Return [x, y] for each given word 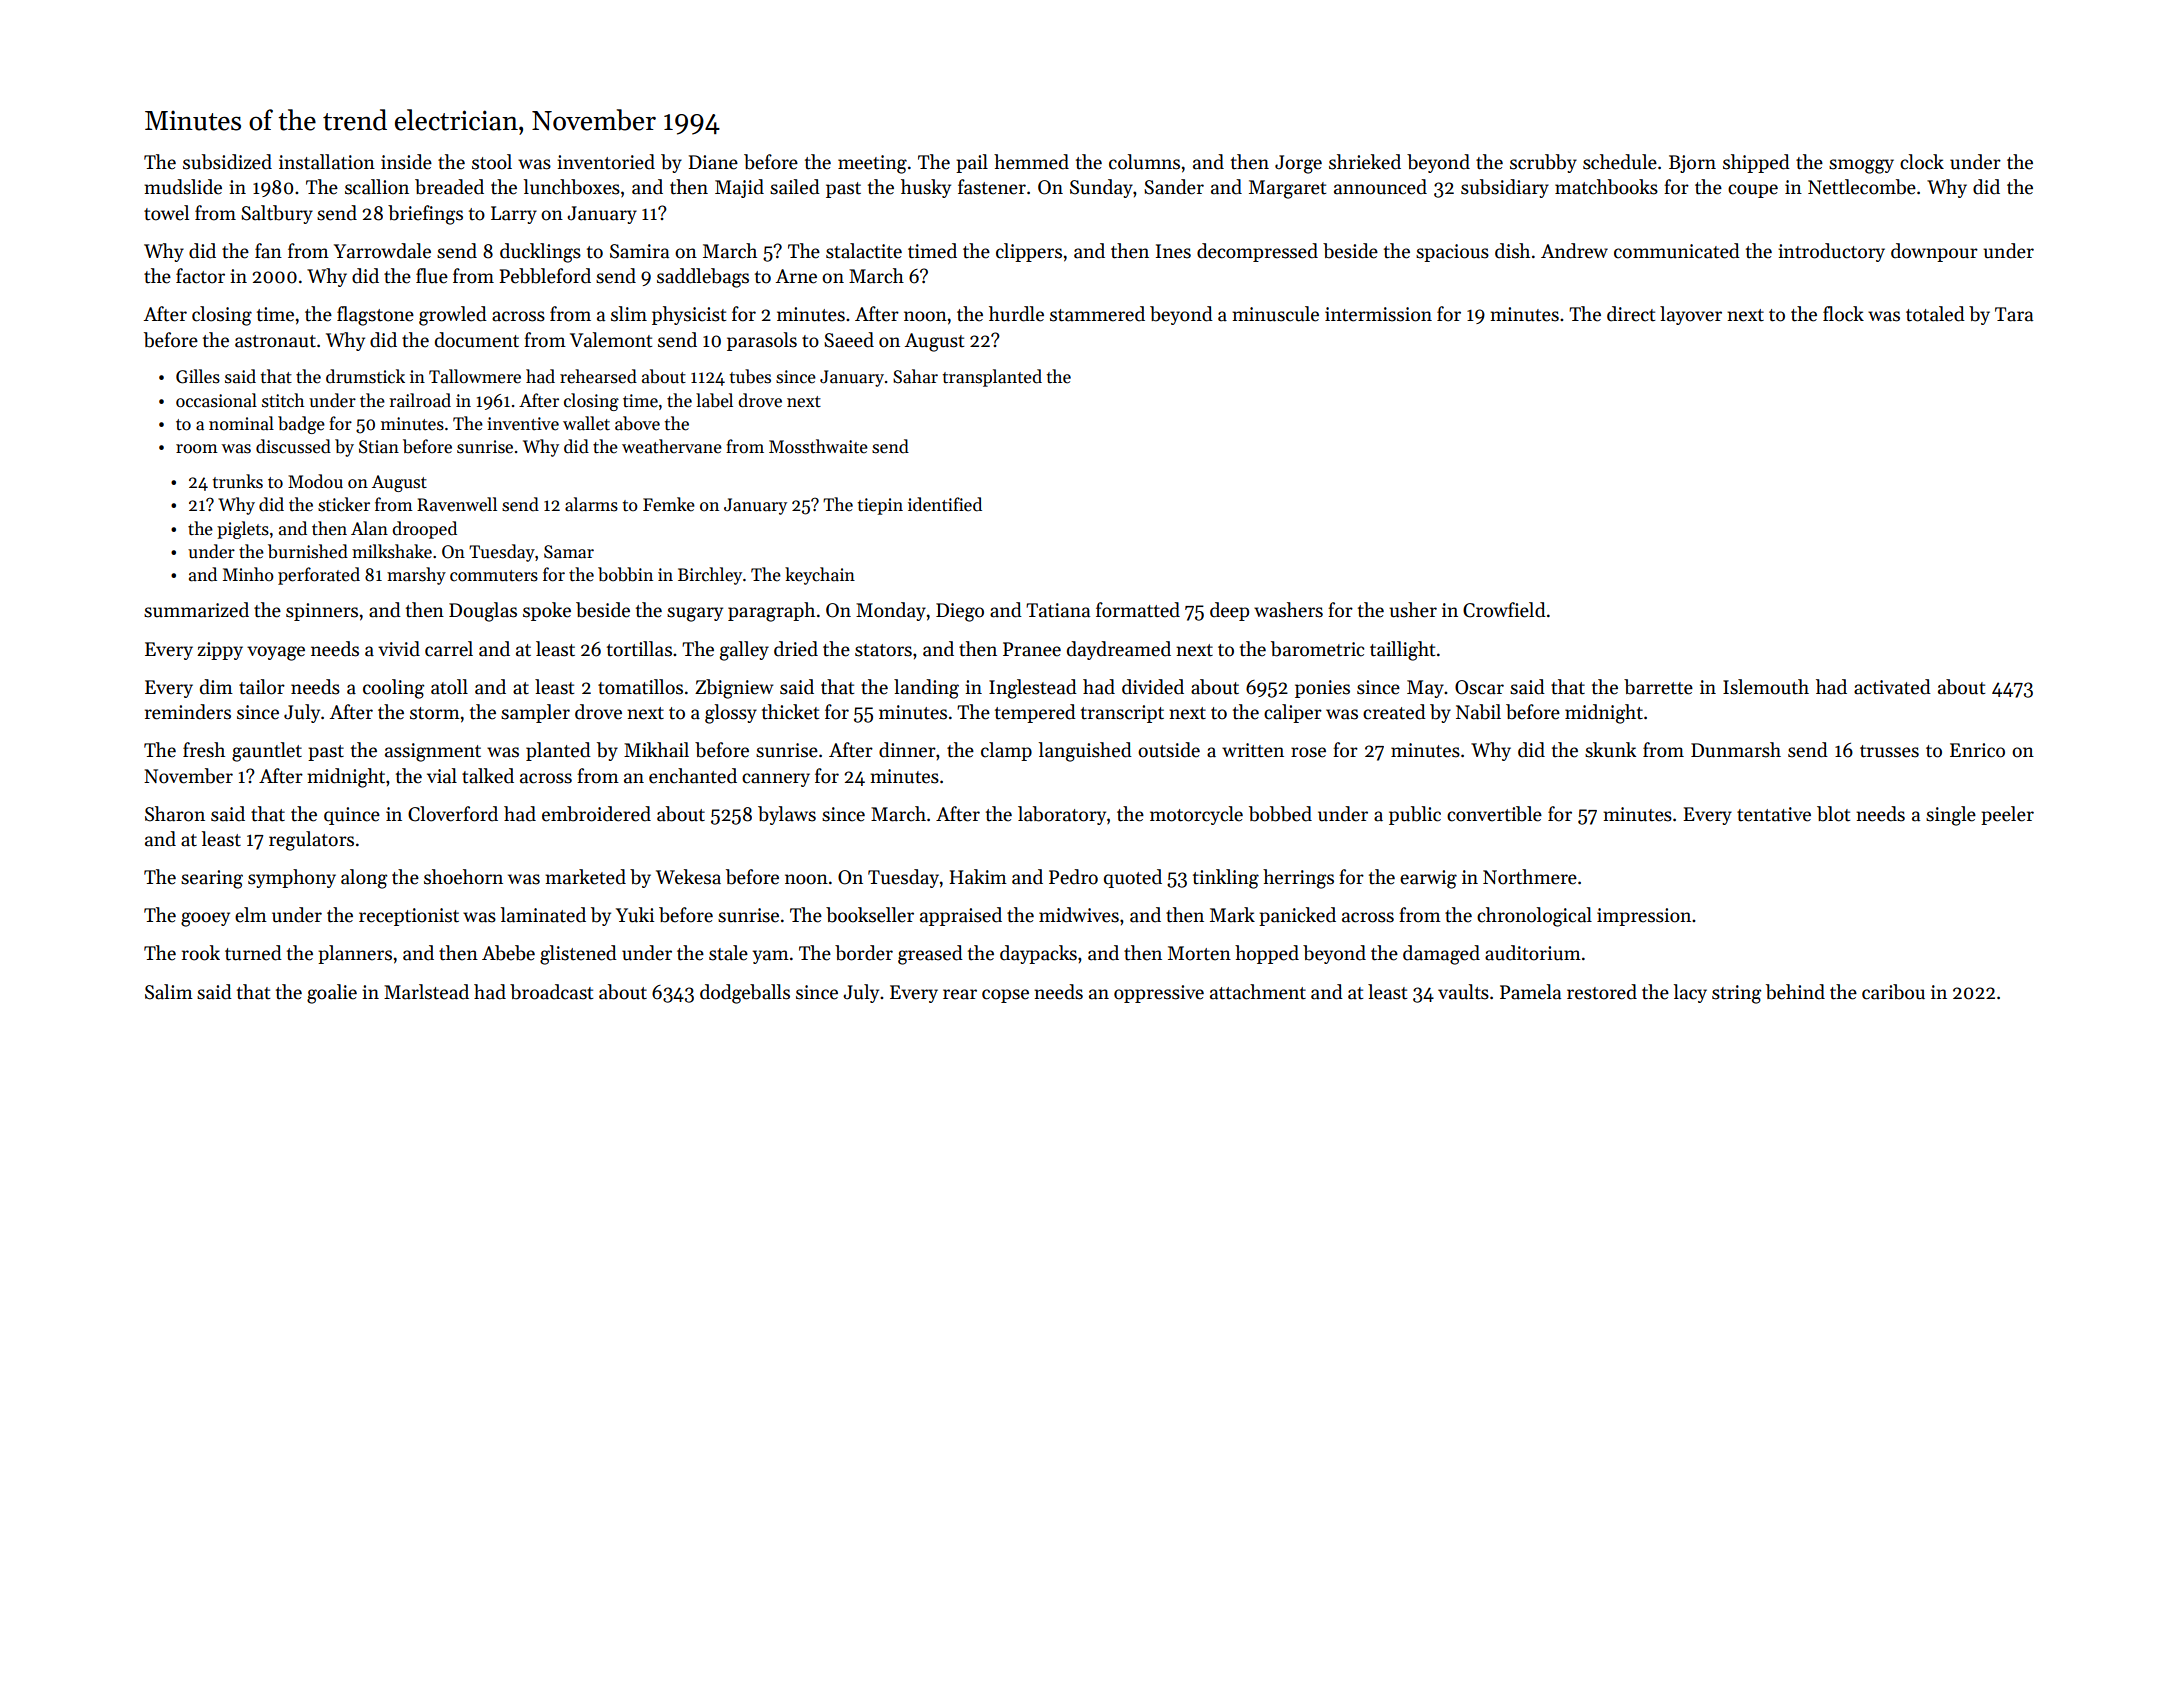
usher [1413, 610]
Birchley [710, 576]
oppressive [1159, 994]
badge [301, 425]
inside [406, 162]
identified [945, 504]
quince [352, 816]
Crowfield [1504, 610]
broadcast [551, 992]
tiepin [880, 506]
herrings [1298, 879]
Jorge [1298, 164]
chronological [1534, 917]
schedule [1620, 162]
